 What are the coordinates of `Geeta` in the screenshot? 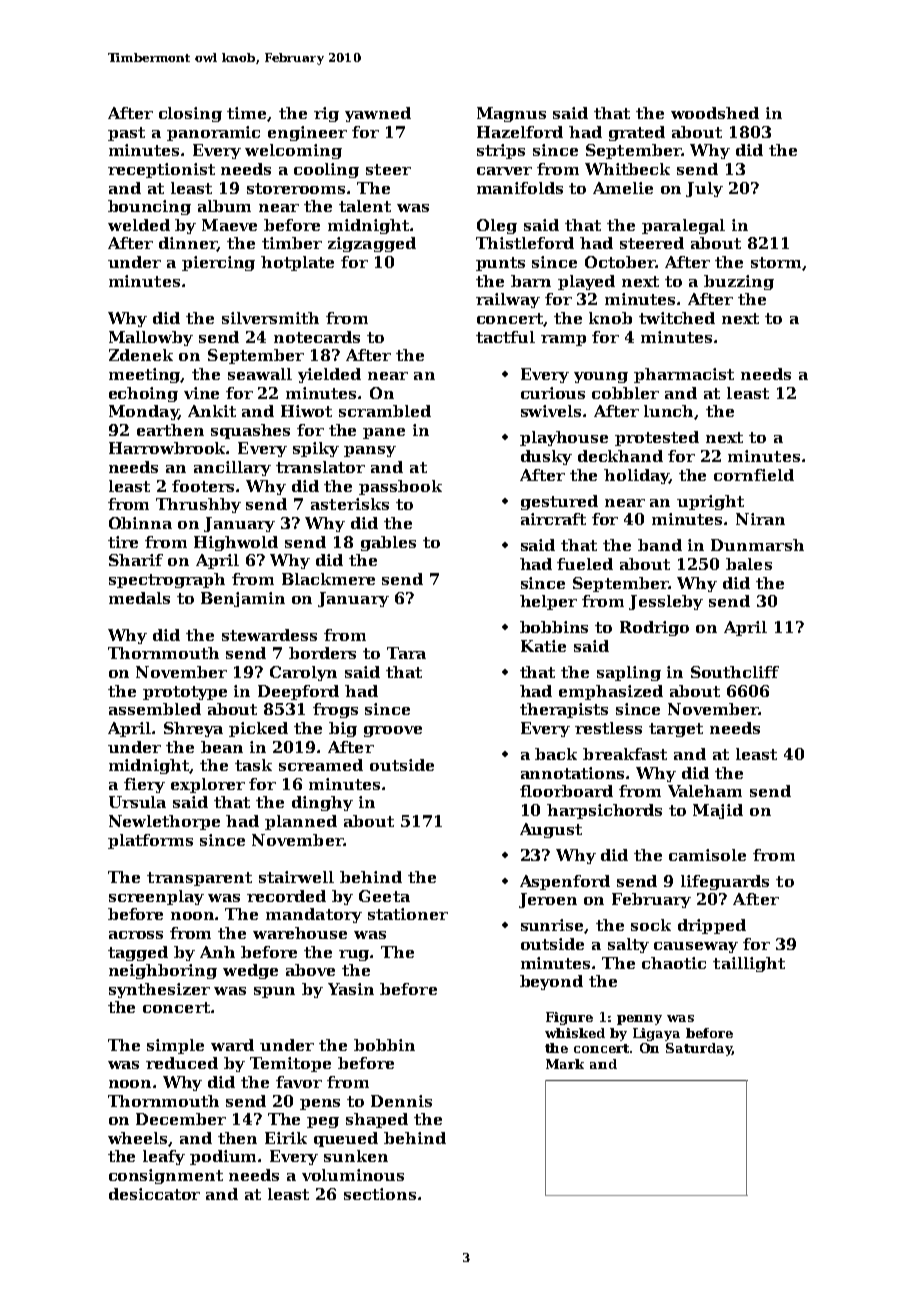 It's located at (384, 896).
